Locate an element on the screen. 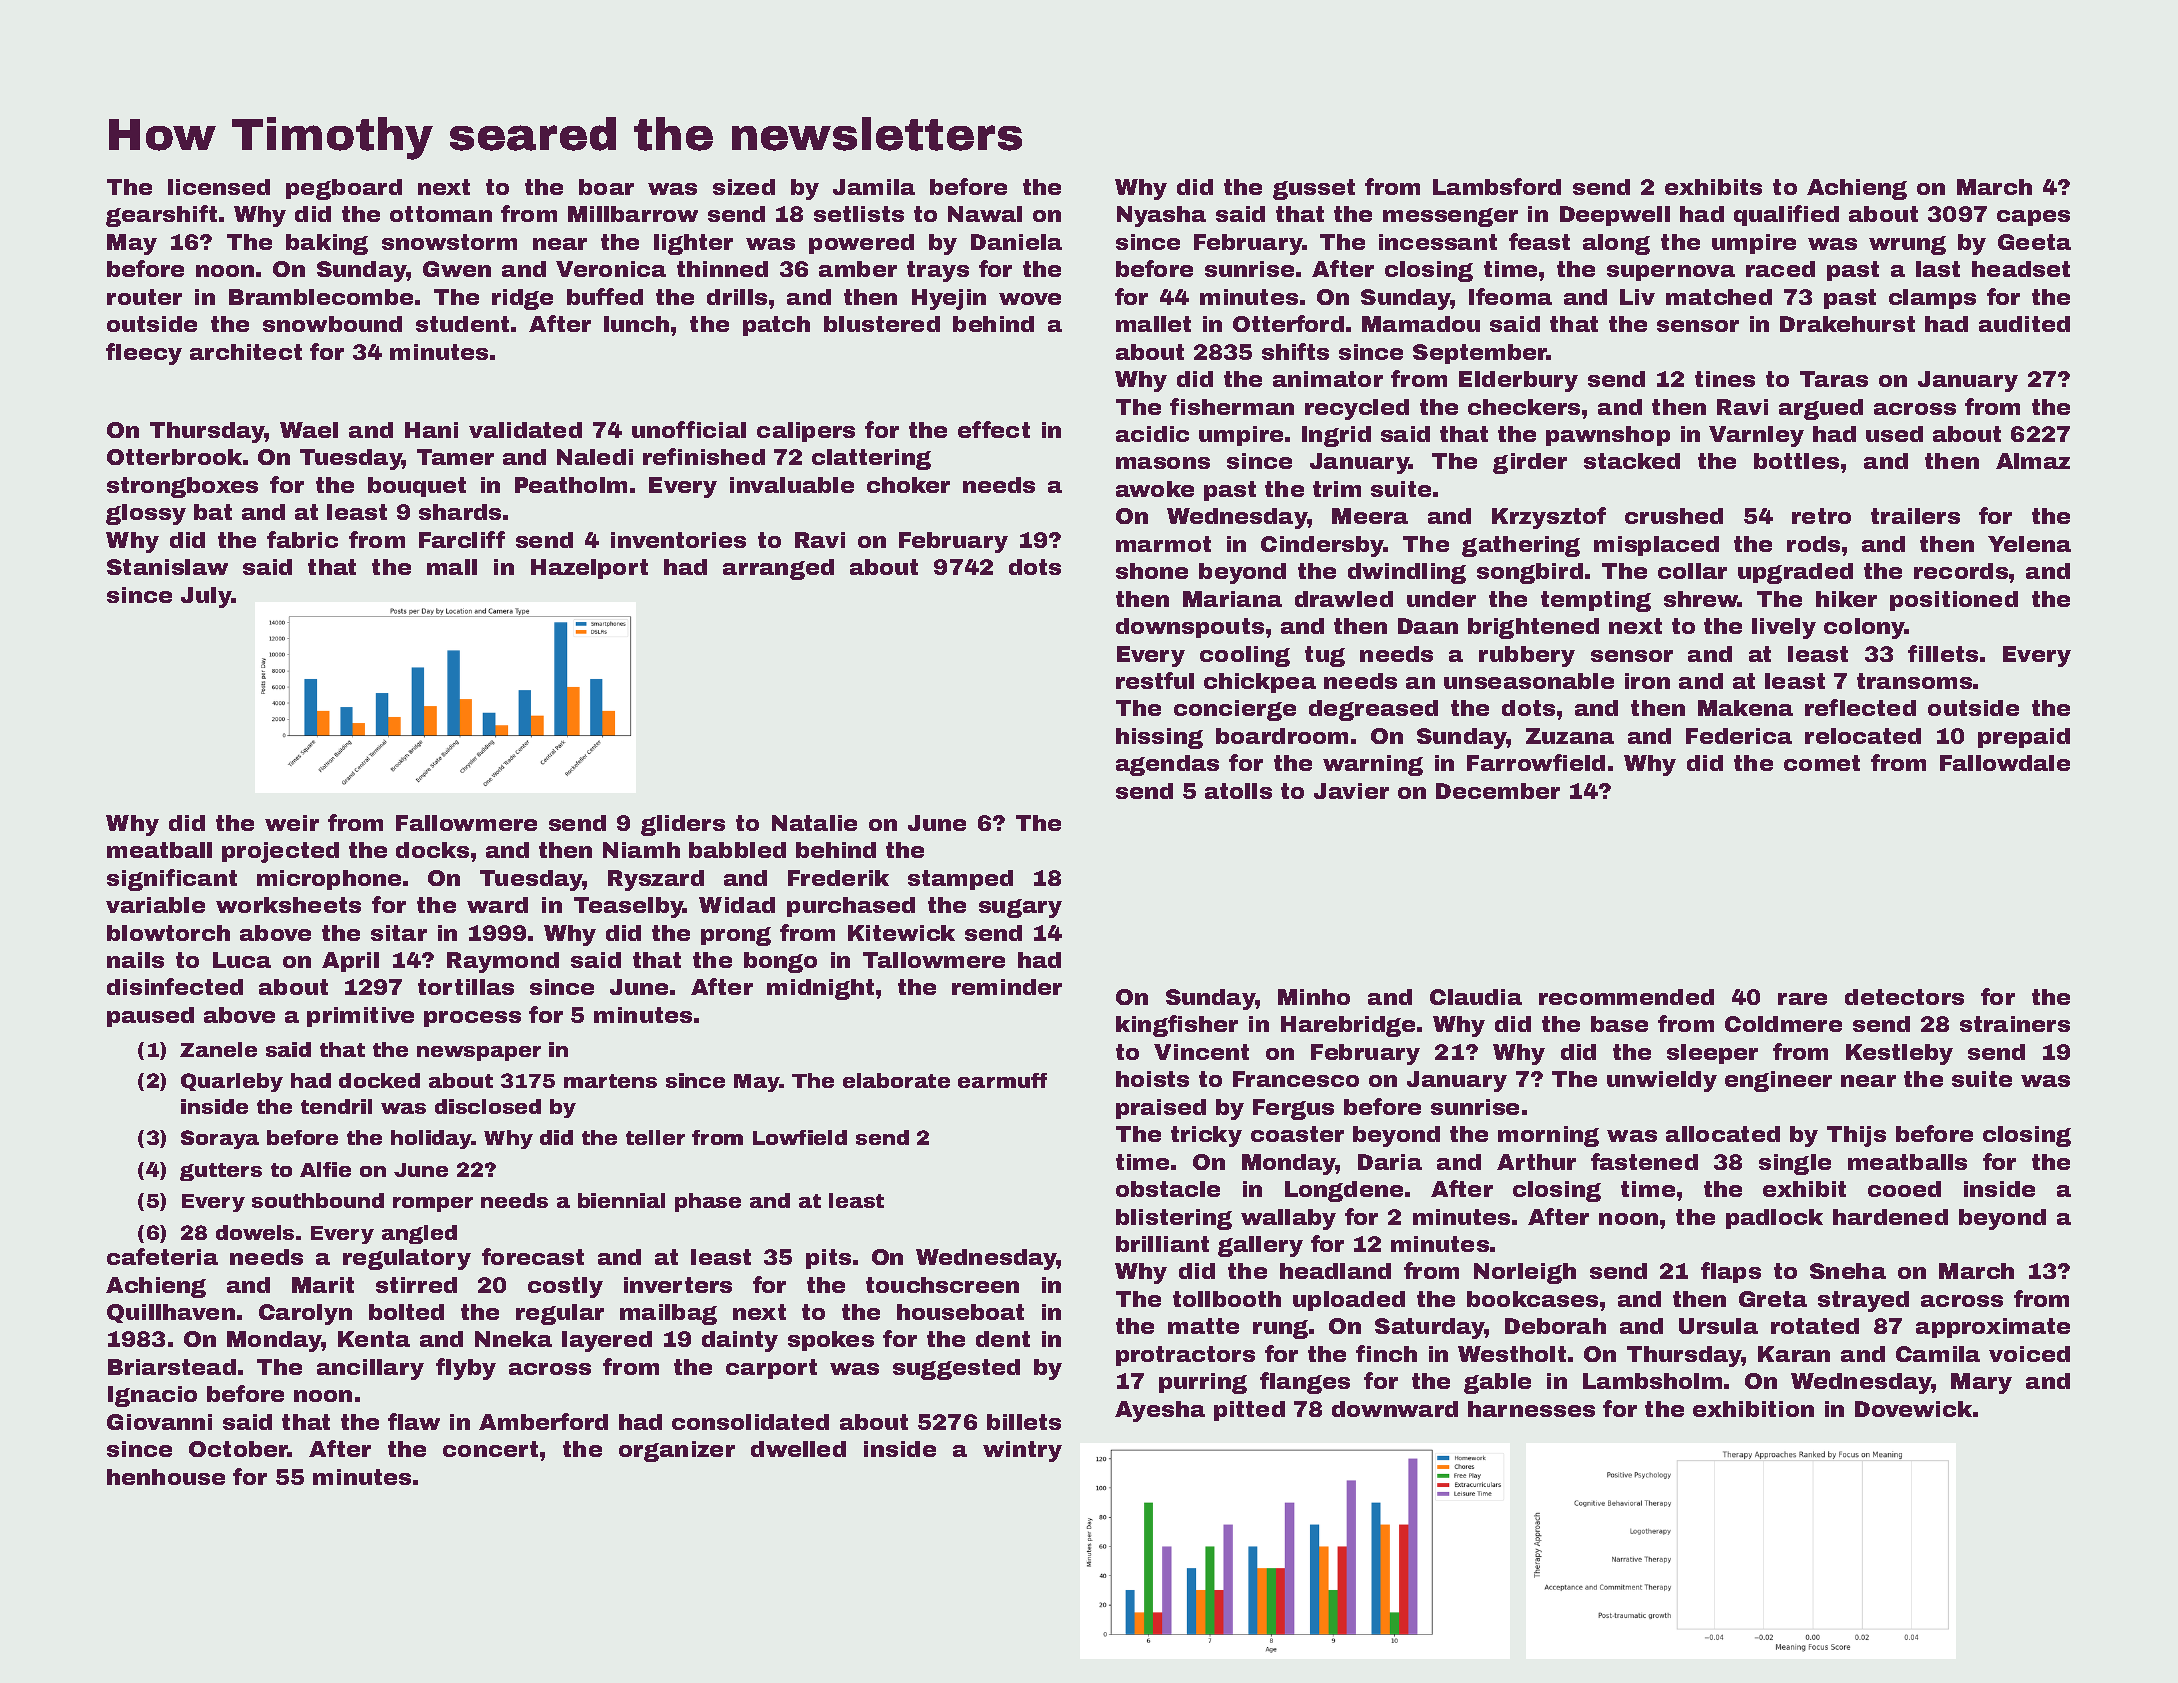  Quarleby is located at coordinates (232, 1082).
